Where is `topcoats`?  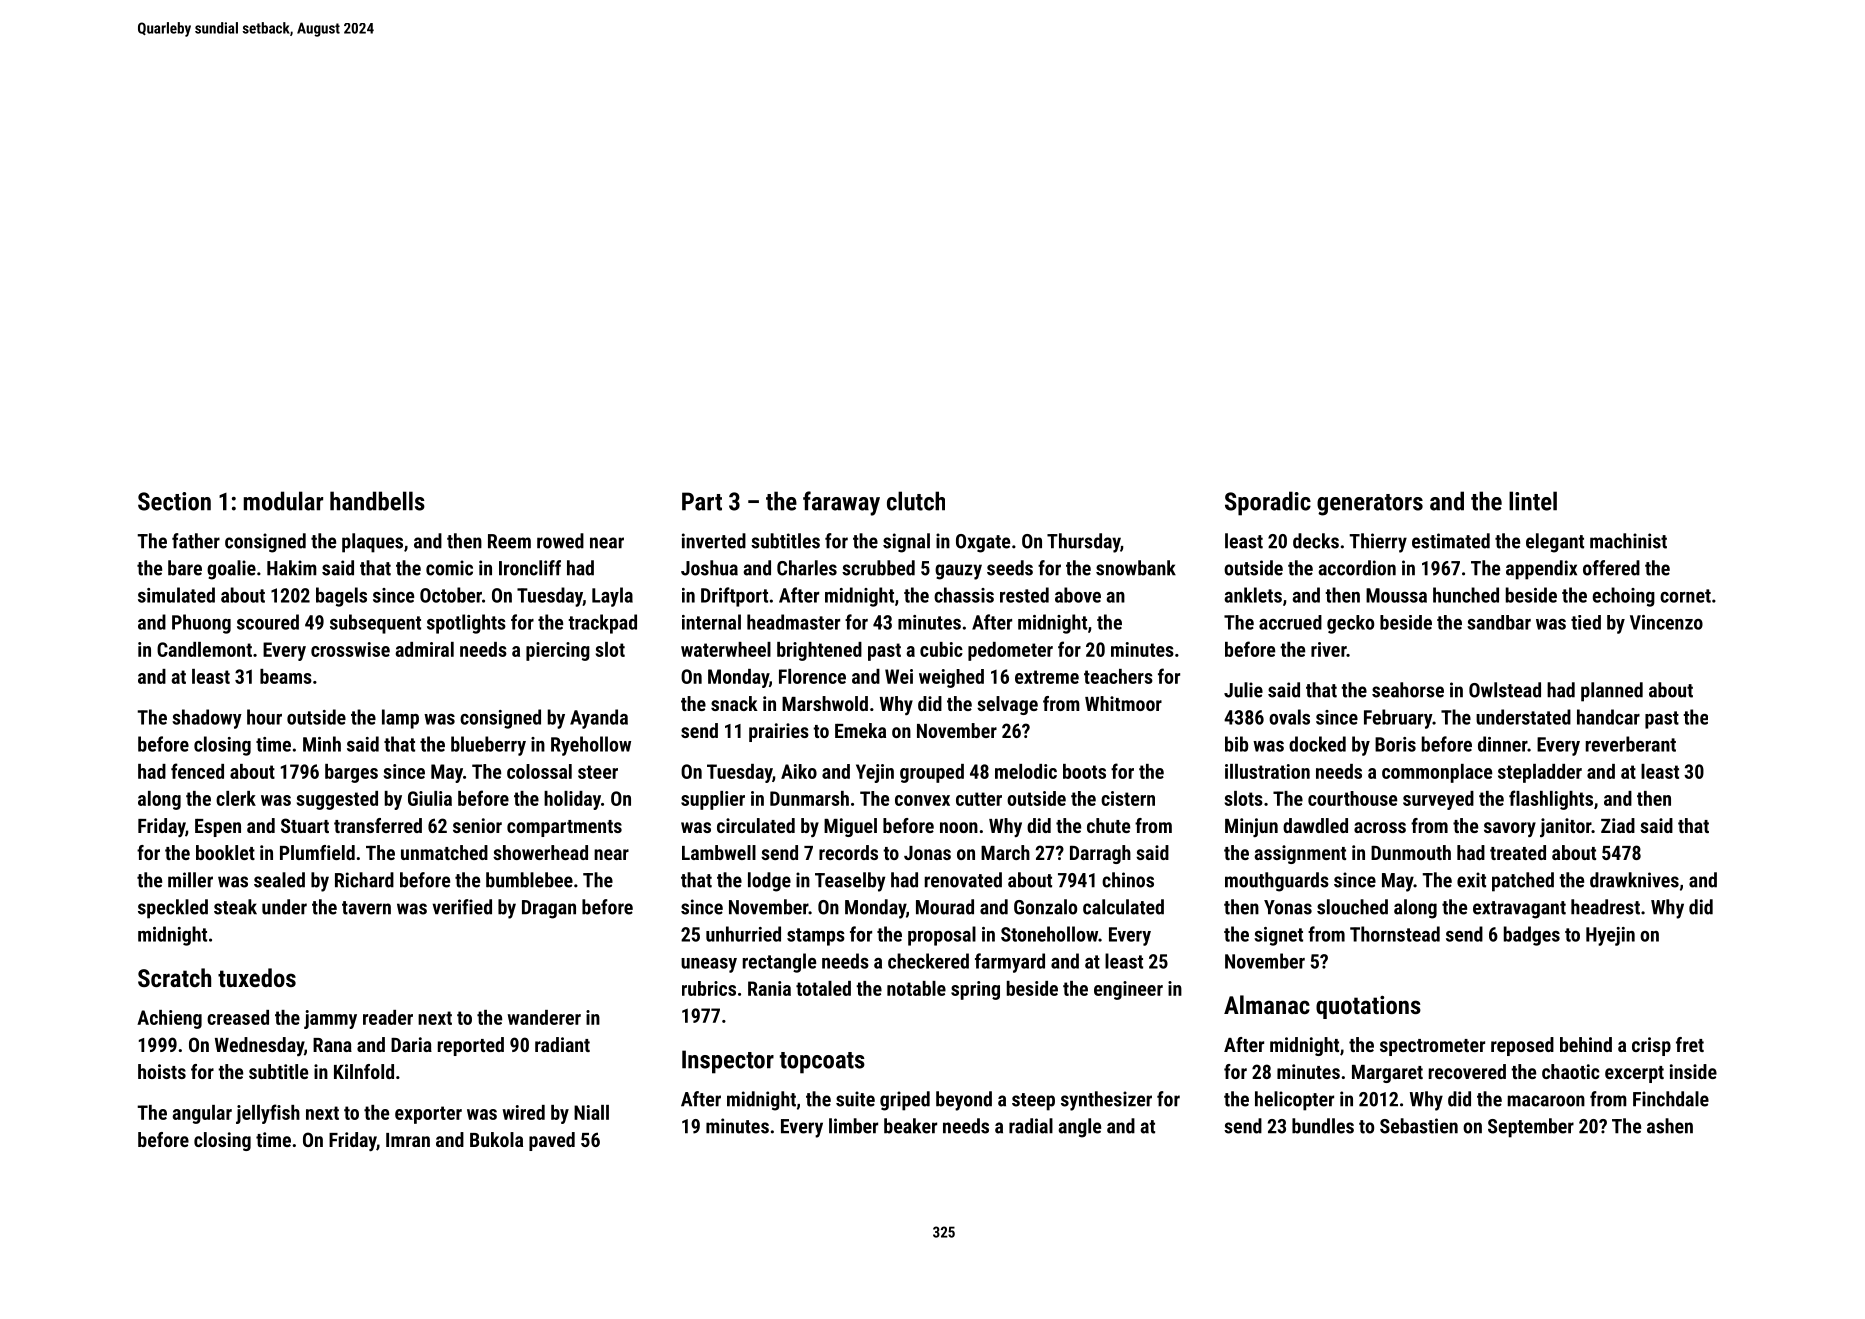
topcoats is located at coordinates (822, 1063).
